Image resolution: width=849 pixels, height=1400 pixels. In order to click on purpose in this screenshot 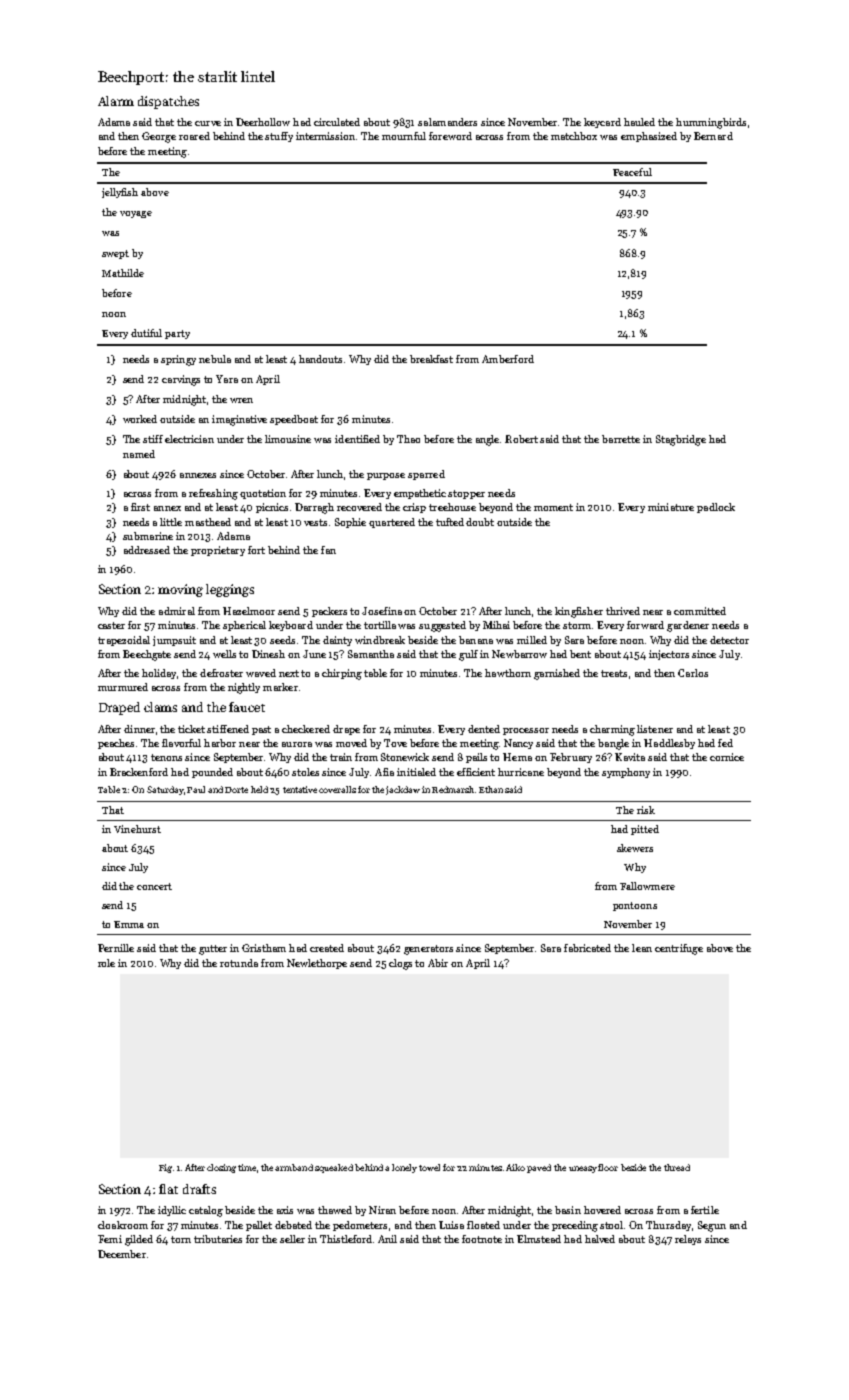, I will do `click(386, 476)`.
